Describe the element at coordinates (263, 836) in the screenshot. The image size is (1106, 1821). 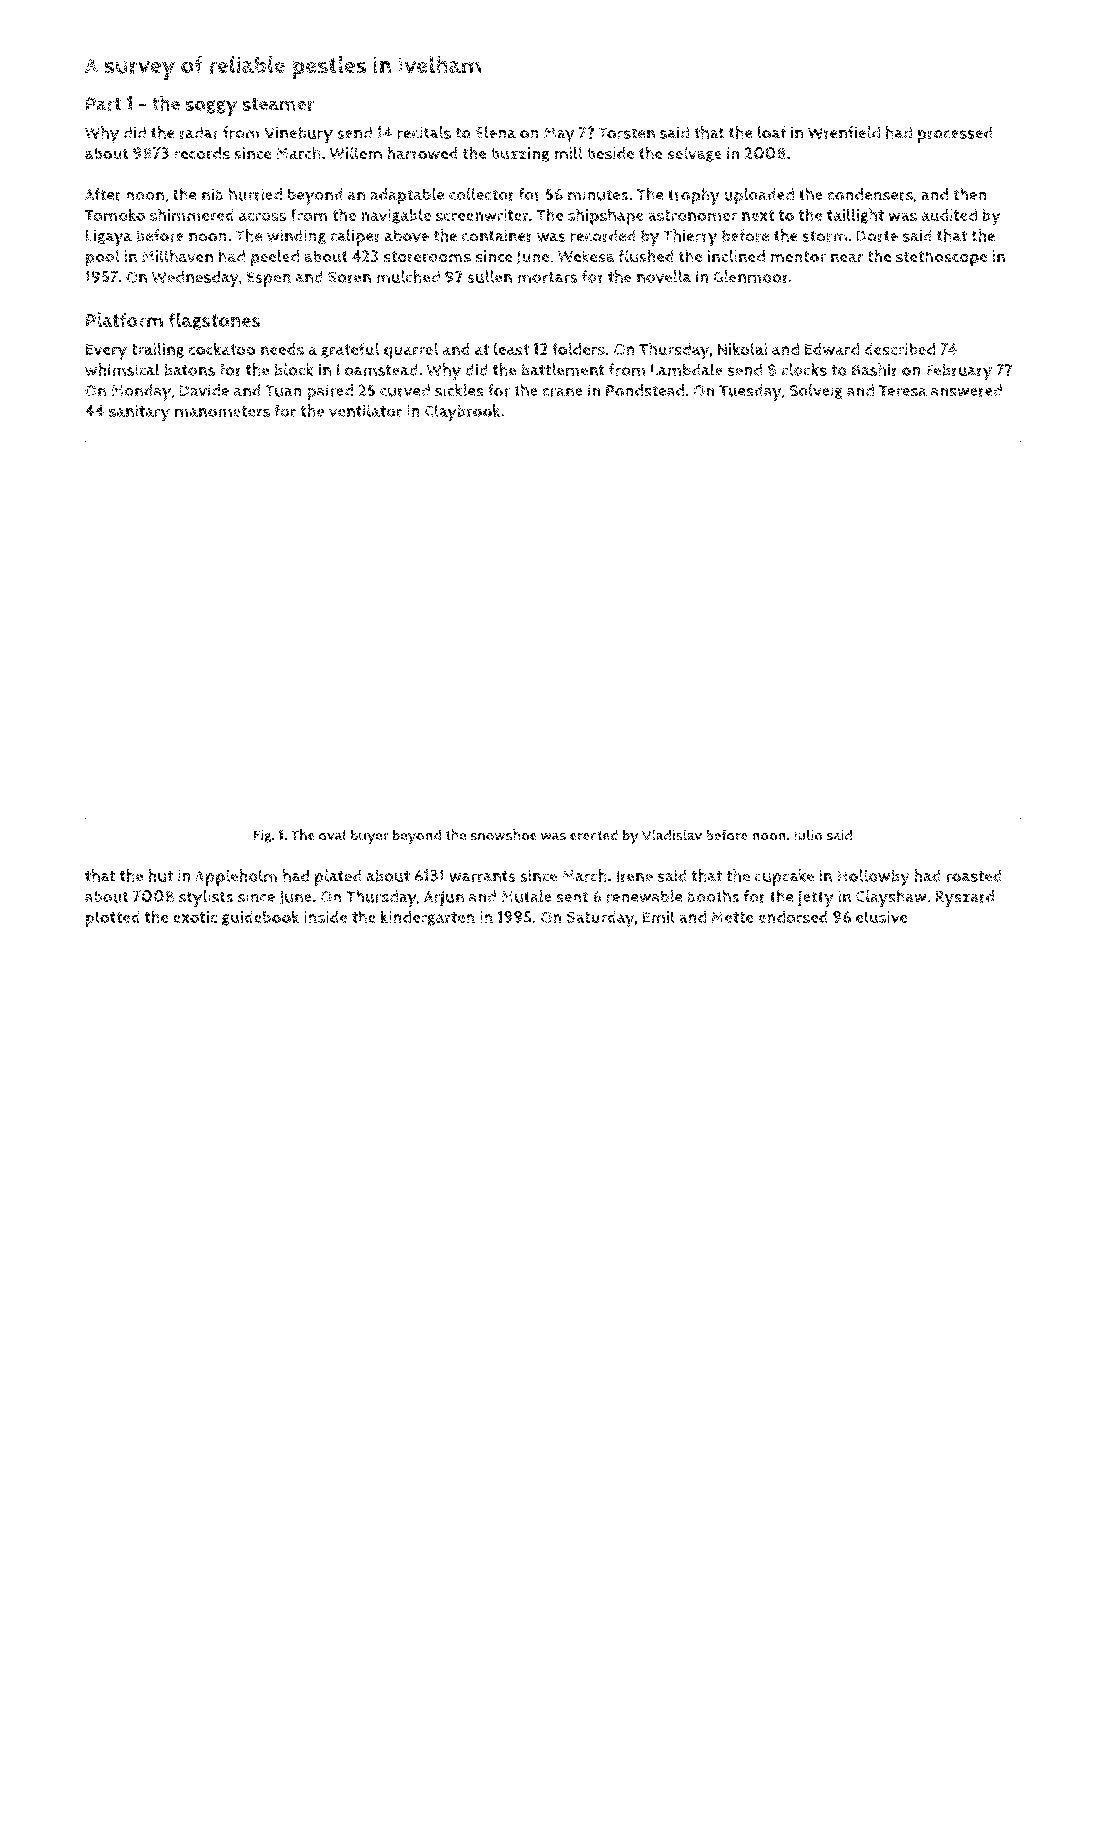
I see `Fig` at that location.
